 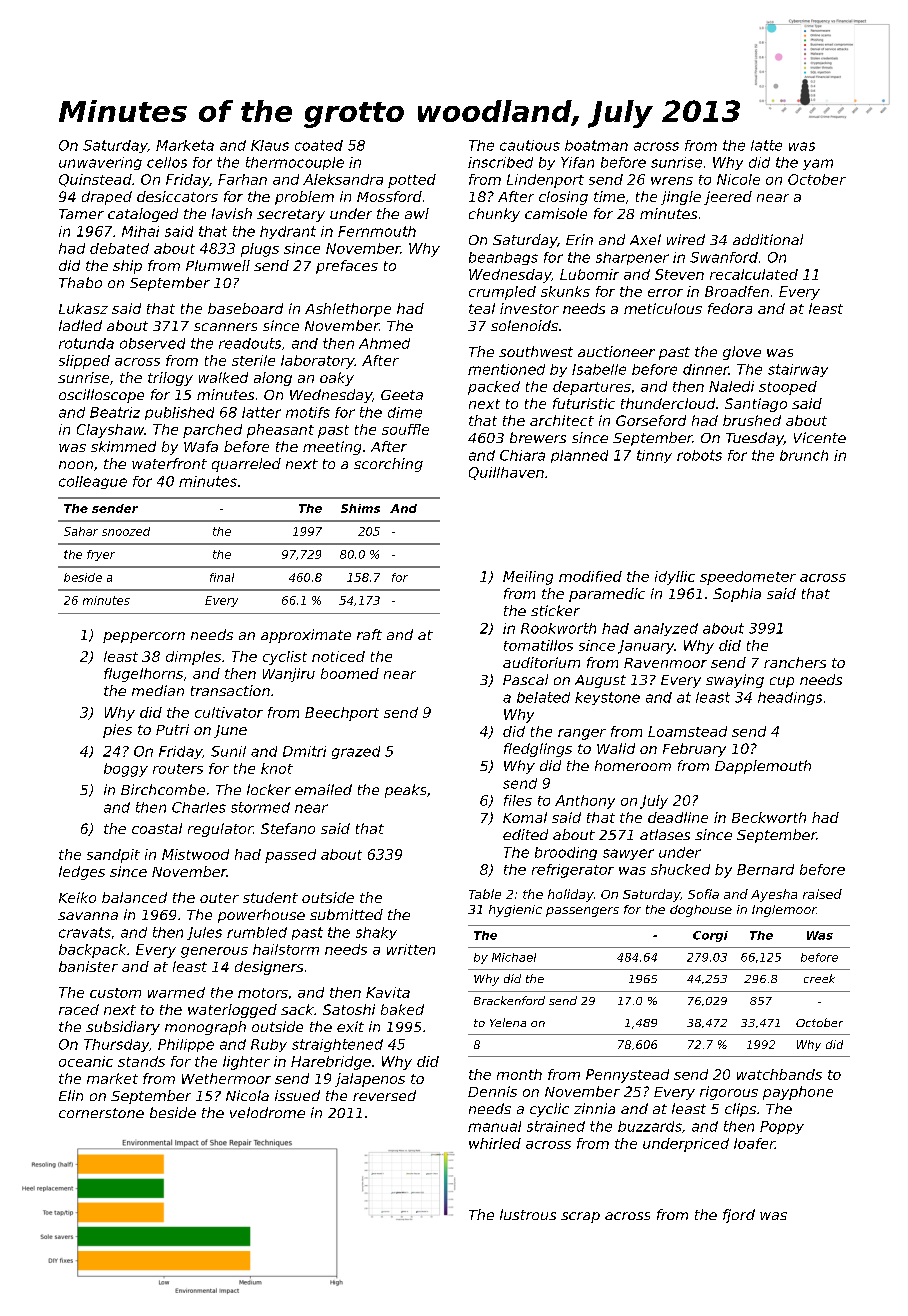 What do you see at coordinates (645, 239) in the page?
I see `Axel` at bounding box center [645, 239].
